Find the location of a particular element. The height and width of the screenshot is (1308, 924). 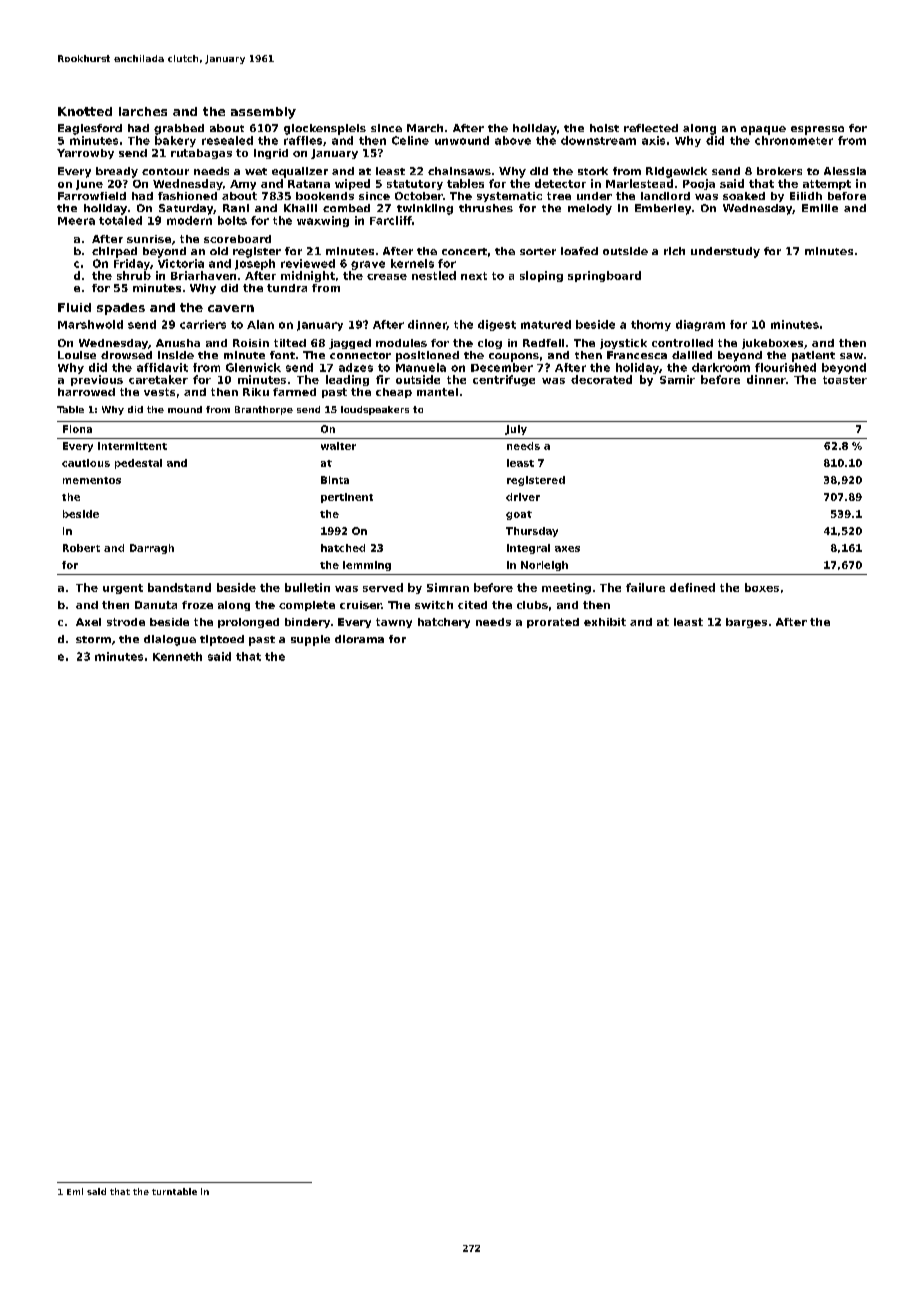

Kenneth is located at coordinates (177, 656).
